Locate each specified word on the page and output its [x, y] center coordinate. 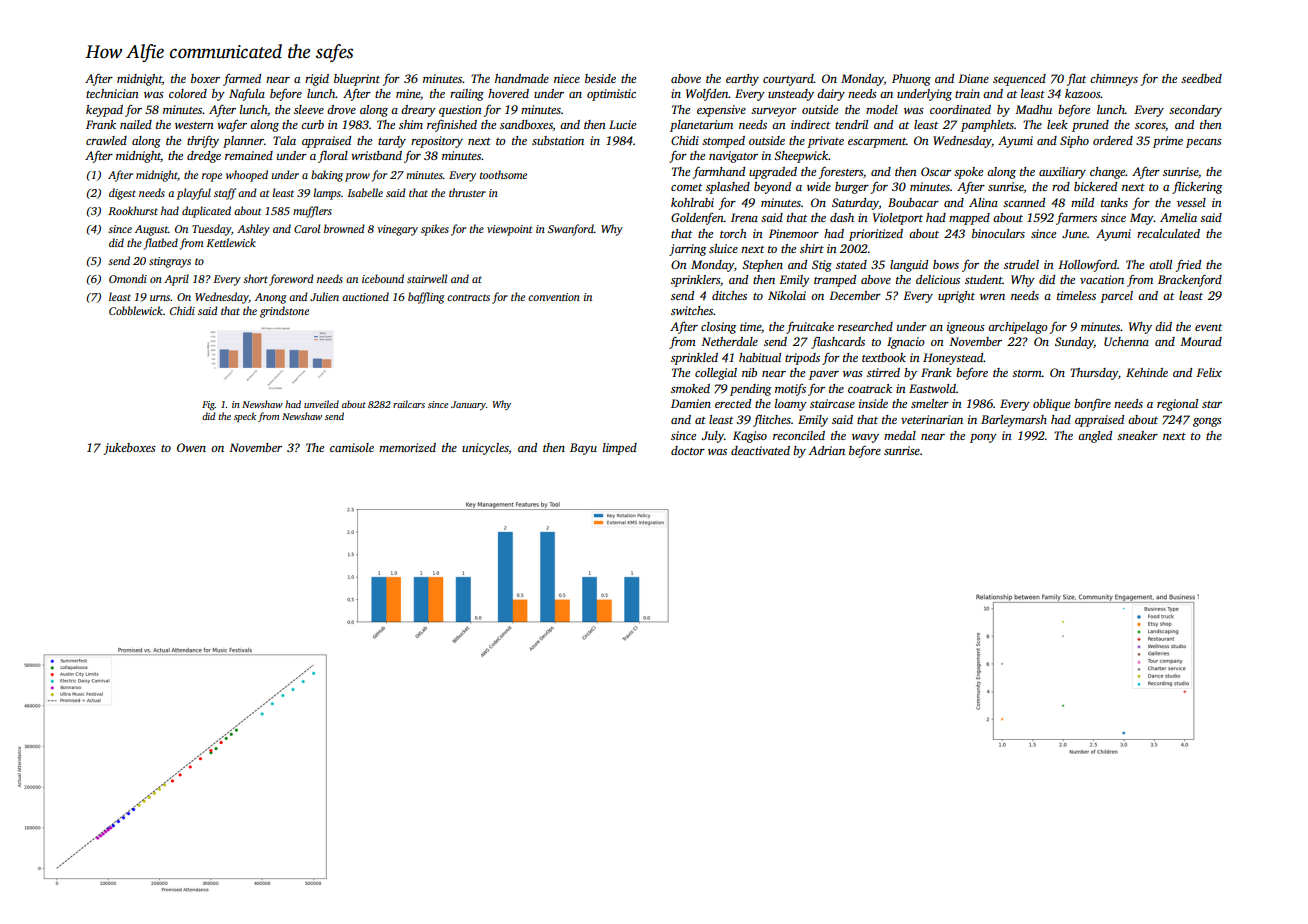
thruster [467, 192]
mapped [969, 219]
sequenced [1019, 80]
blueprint [357, 80]
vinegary [397, 230]
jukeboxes [130, 449]
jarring [687, 250]
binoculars [998, 233]
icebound [383, 278]
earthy [742, 80]
